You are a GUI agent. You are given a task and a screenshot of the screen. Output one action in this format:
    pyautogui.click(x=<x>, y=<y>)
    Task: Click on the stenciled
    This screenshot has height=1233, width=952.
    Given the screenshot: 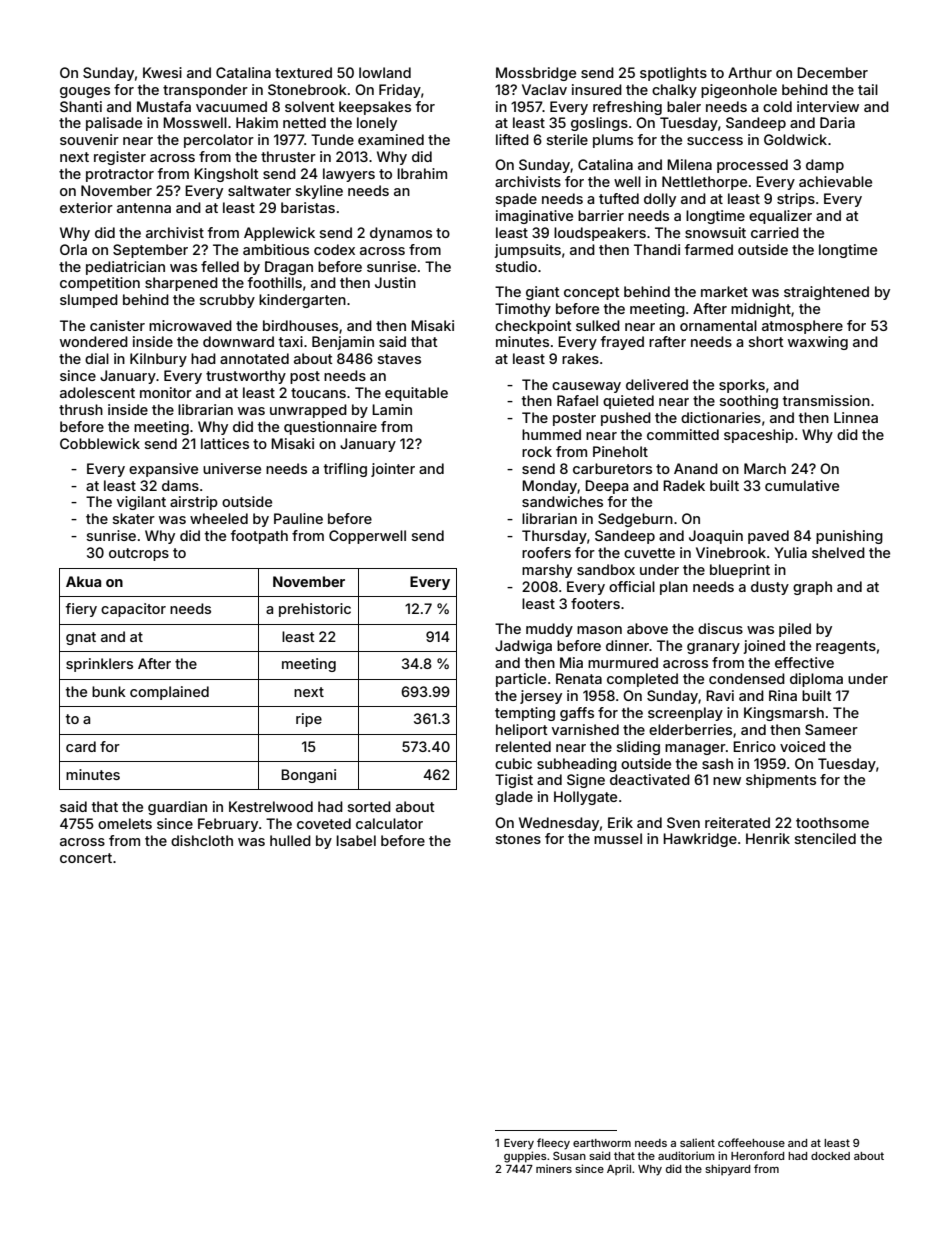 What is the action you would take?
    pyautogui.click(x=825, y=838)
